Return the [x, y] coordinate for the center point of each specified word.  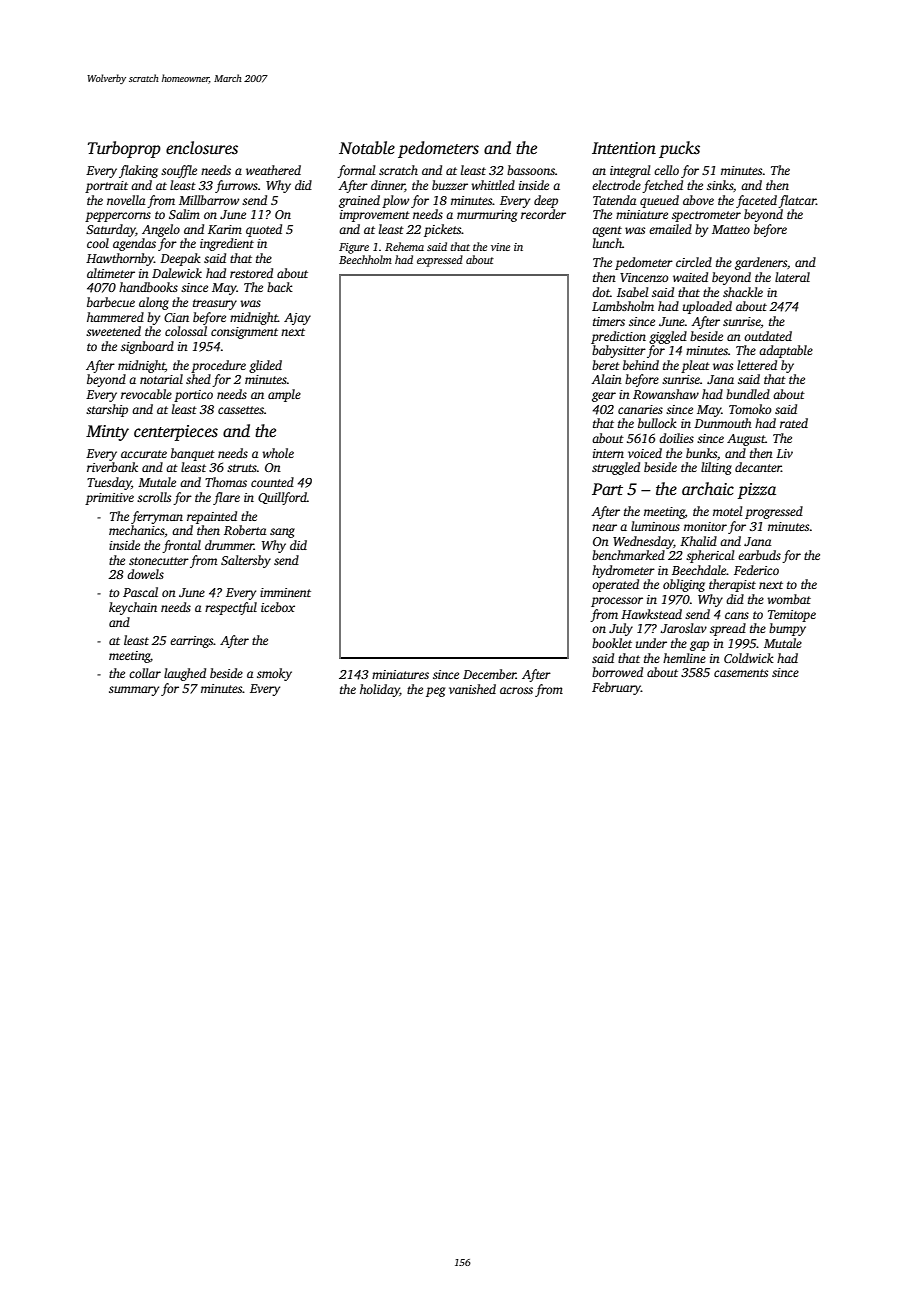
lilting [716, 468]
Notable [367, 148]
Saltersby [246, 561]
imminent [285, 592]
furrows [236, 186]
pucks [679, 149]
